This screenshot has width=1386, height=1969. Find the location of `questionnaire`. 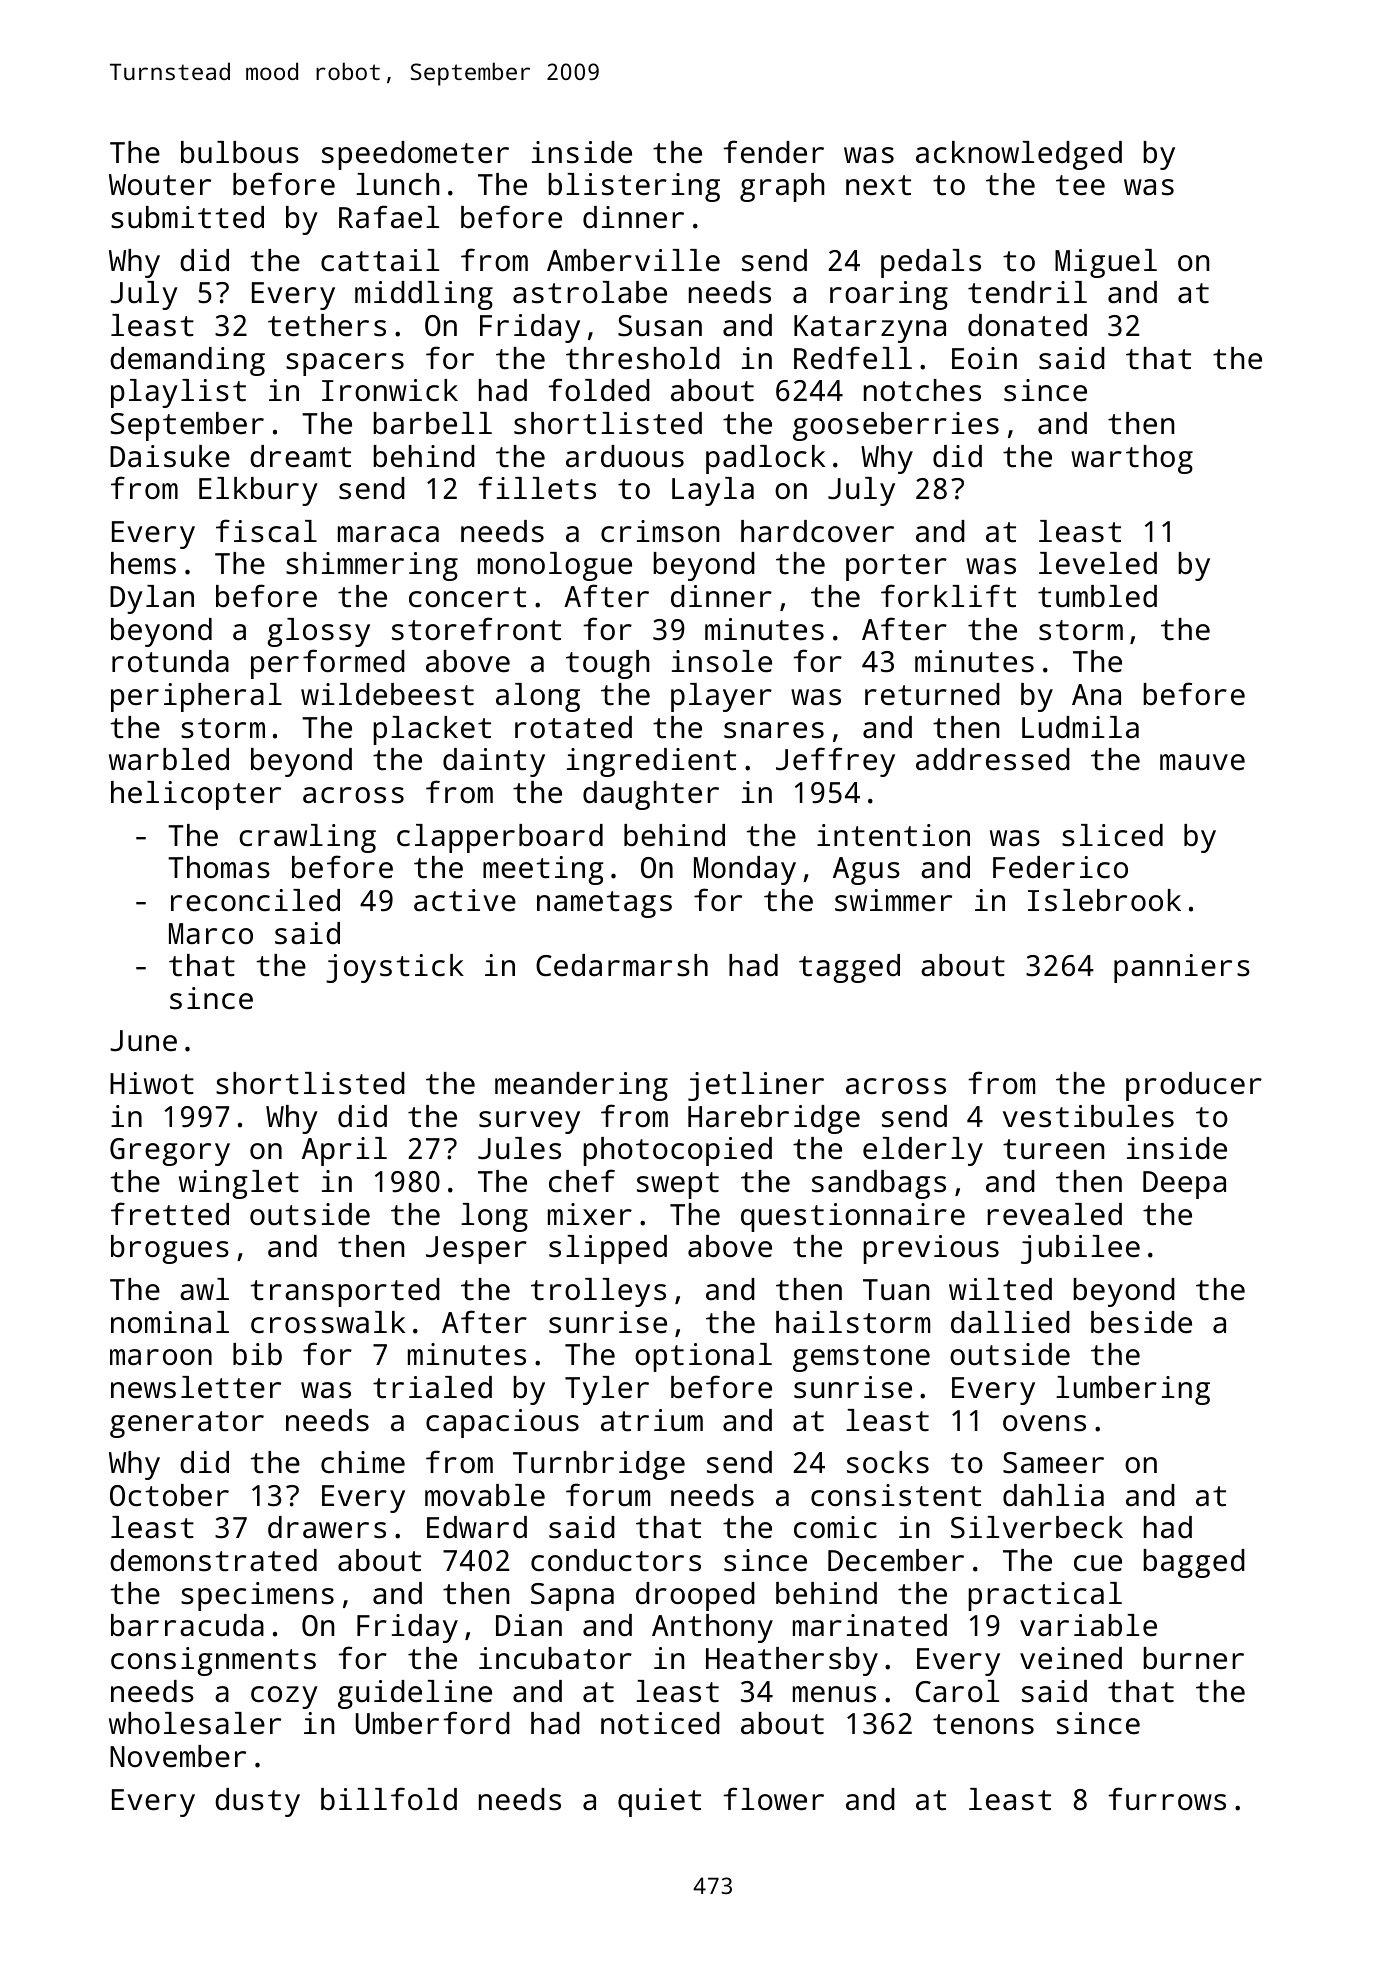

questionnaire is located at coordinates (853, 1217).
